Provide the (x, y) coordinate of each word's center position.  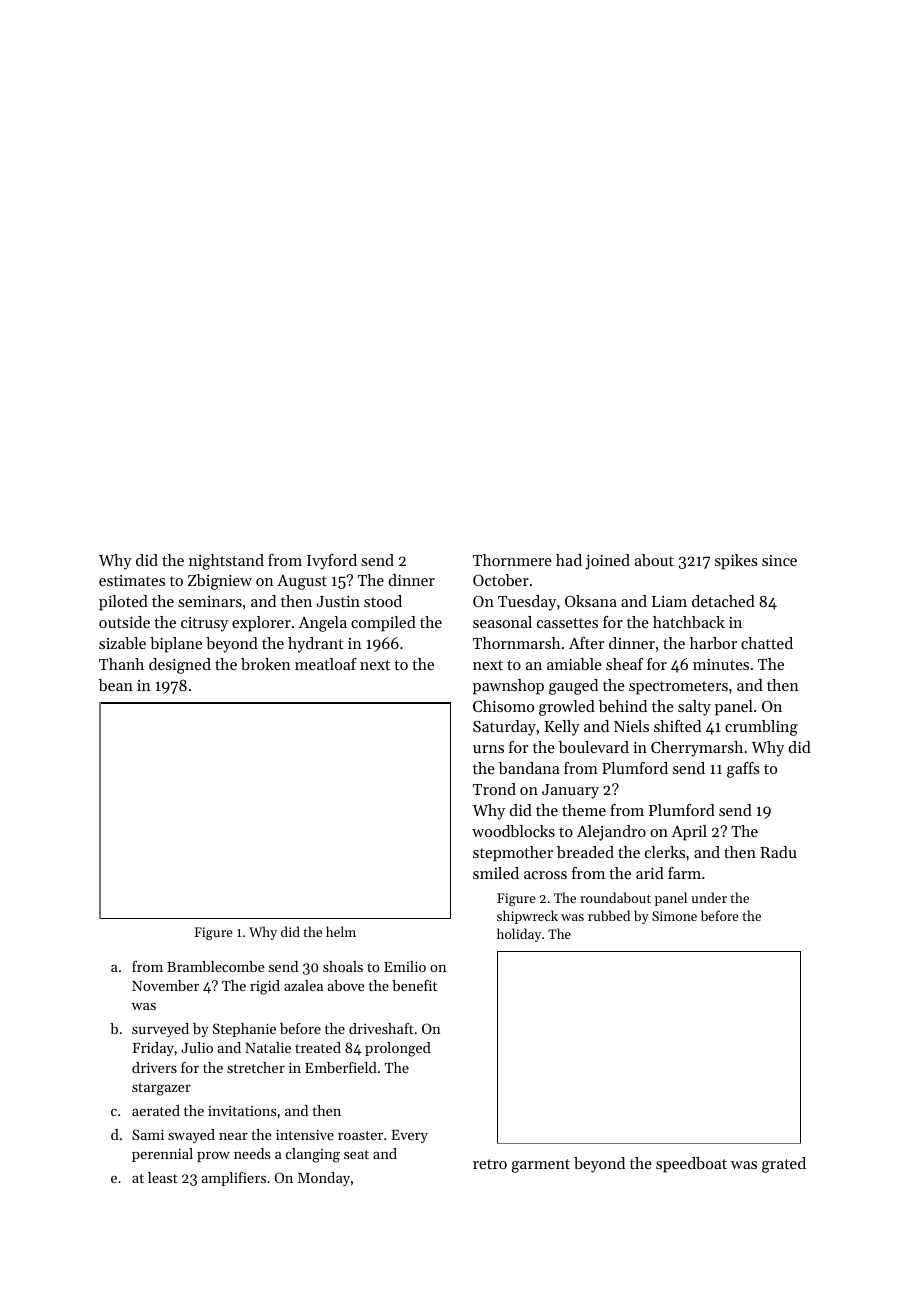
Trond (494, 789)
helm (341, 931)
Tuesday (527, 603)
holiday (519, 935)
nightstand (226, 562)
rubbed (609, 915)
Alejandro (611, 833)
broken (266, 664)
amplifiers (233, 1179)
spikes (736, 562)
